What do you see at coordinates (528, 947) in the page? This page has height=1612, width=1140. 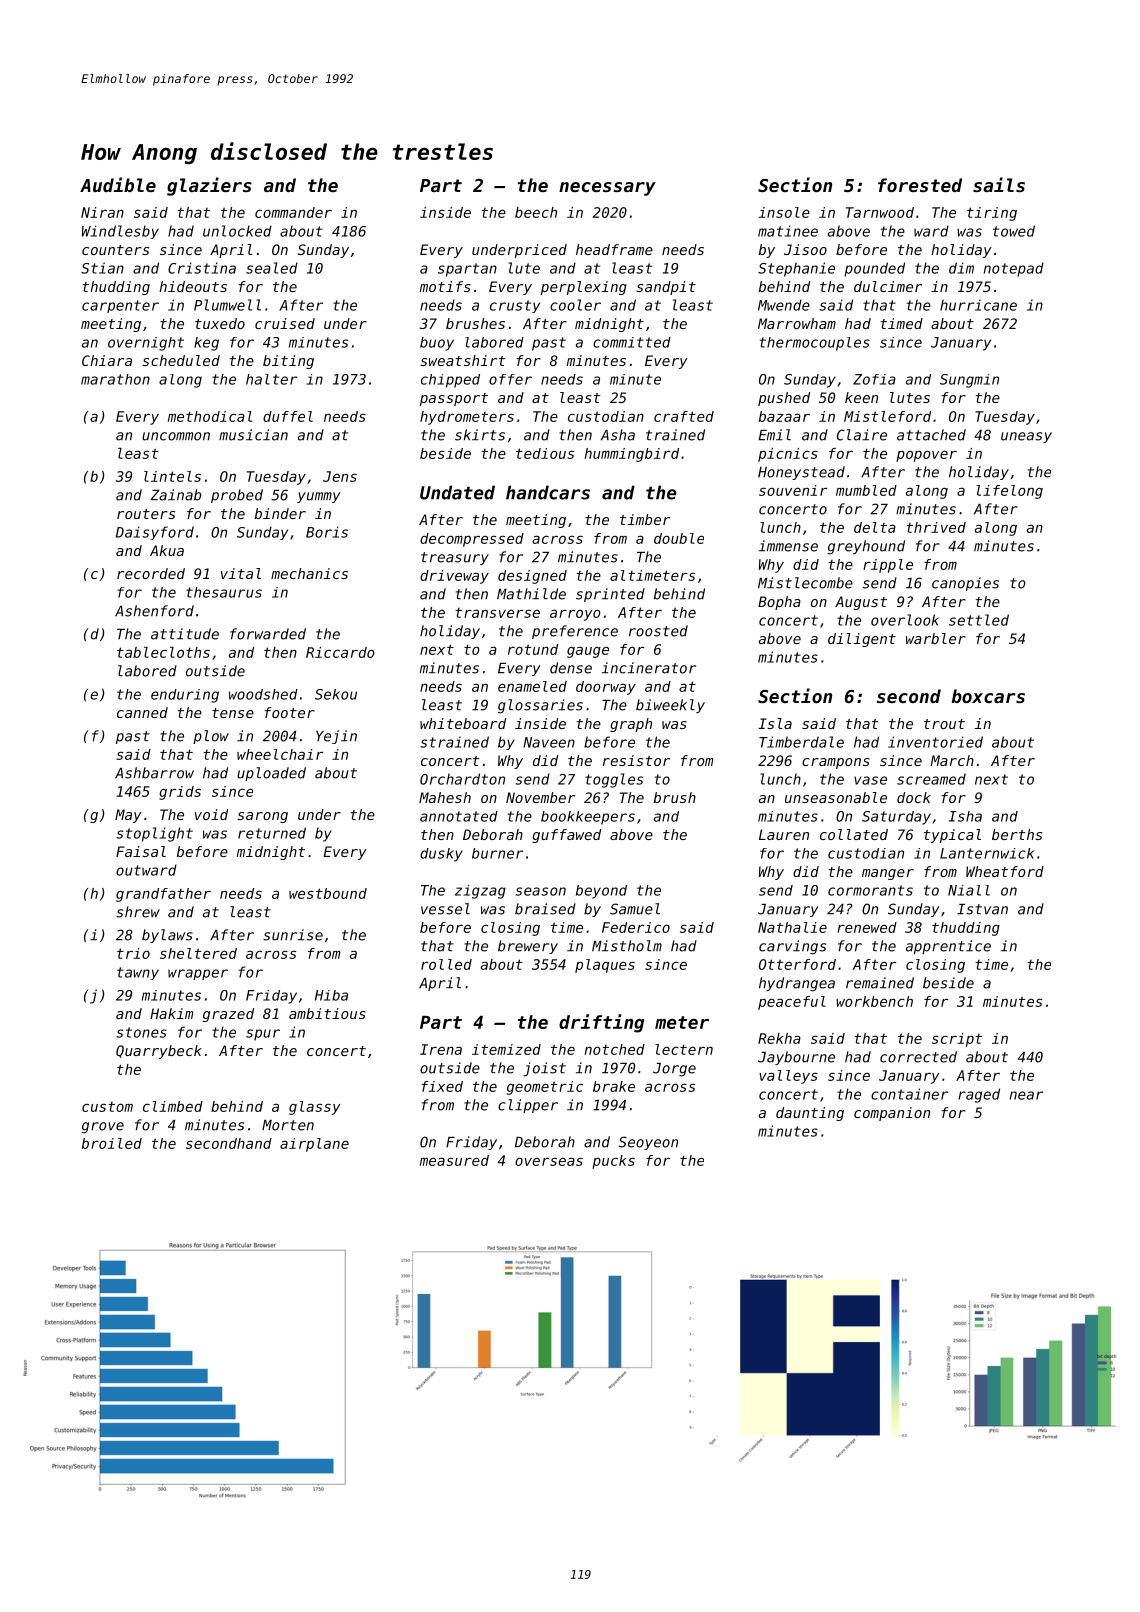 I see `brewery` at bounding box center [528, 947].
